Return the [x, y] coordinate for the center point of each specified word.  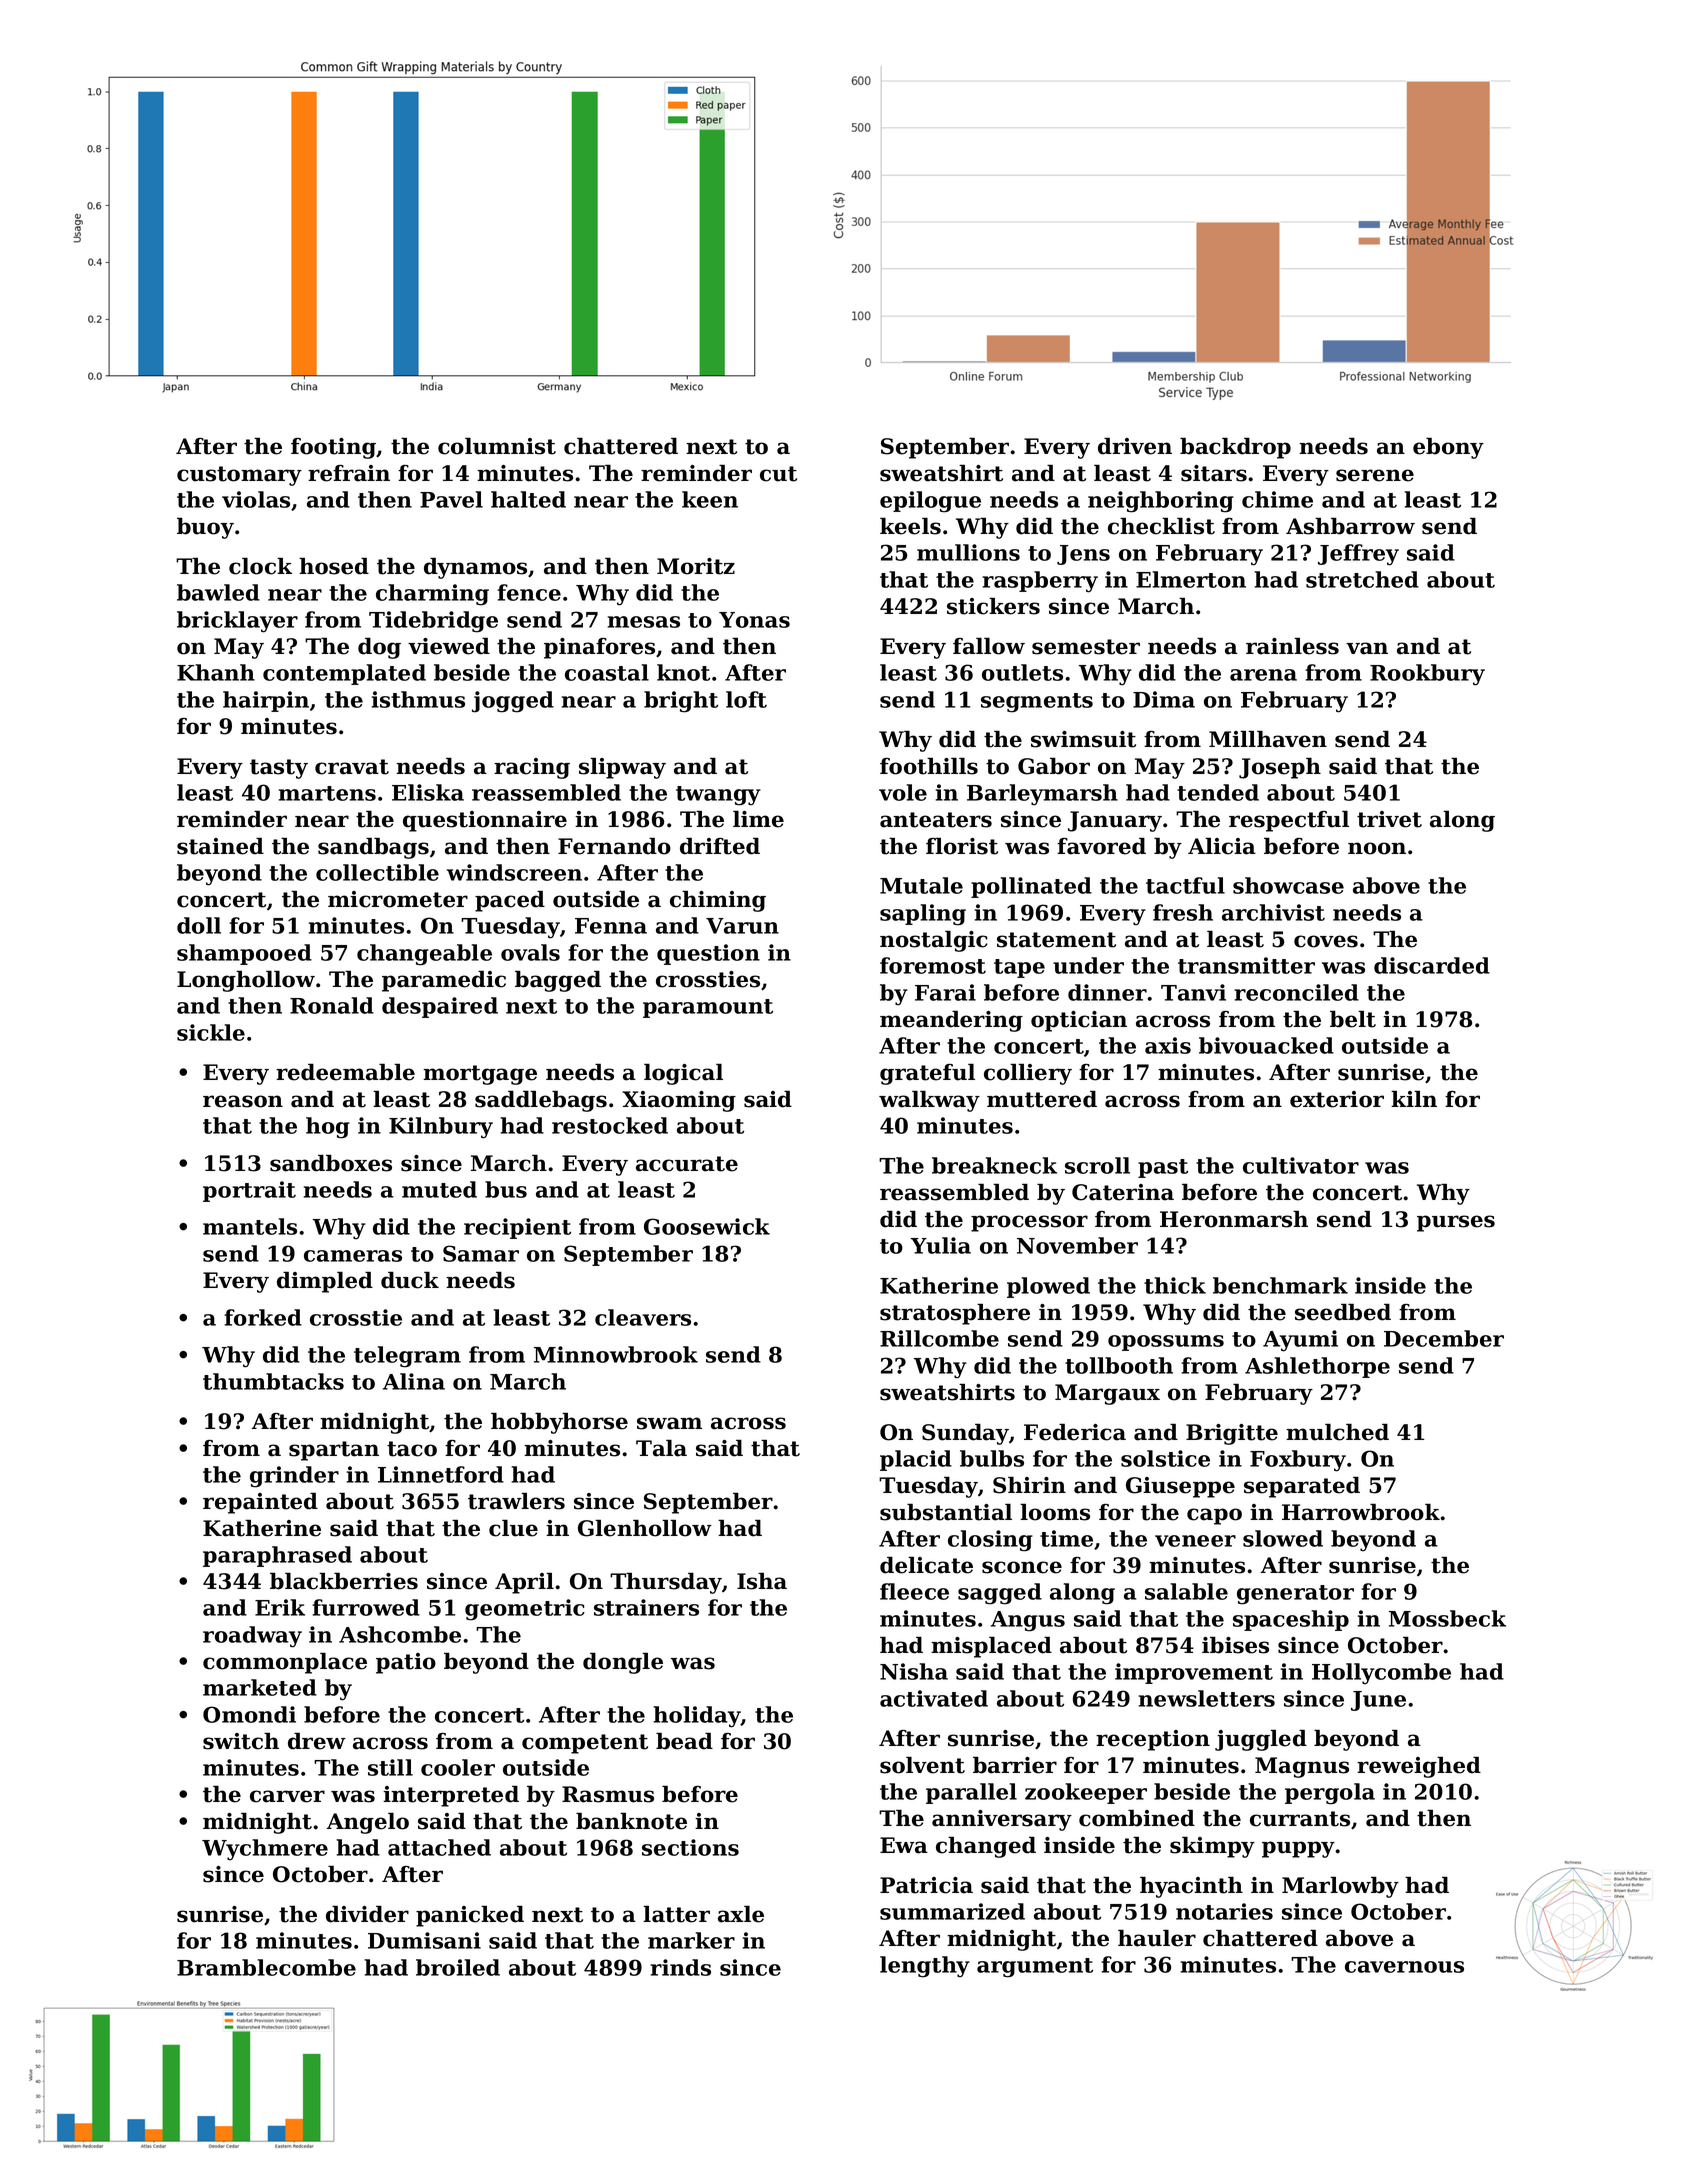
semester [1086, 647]
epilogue [930, 502]
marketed [260, 1687]
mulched [1337, 1432]
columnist [497, 446]
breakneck [994, 1165]
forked [263, 1317]
